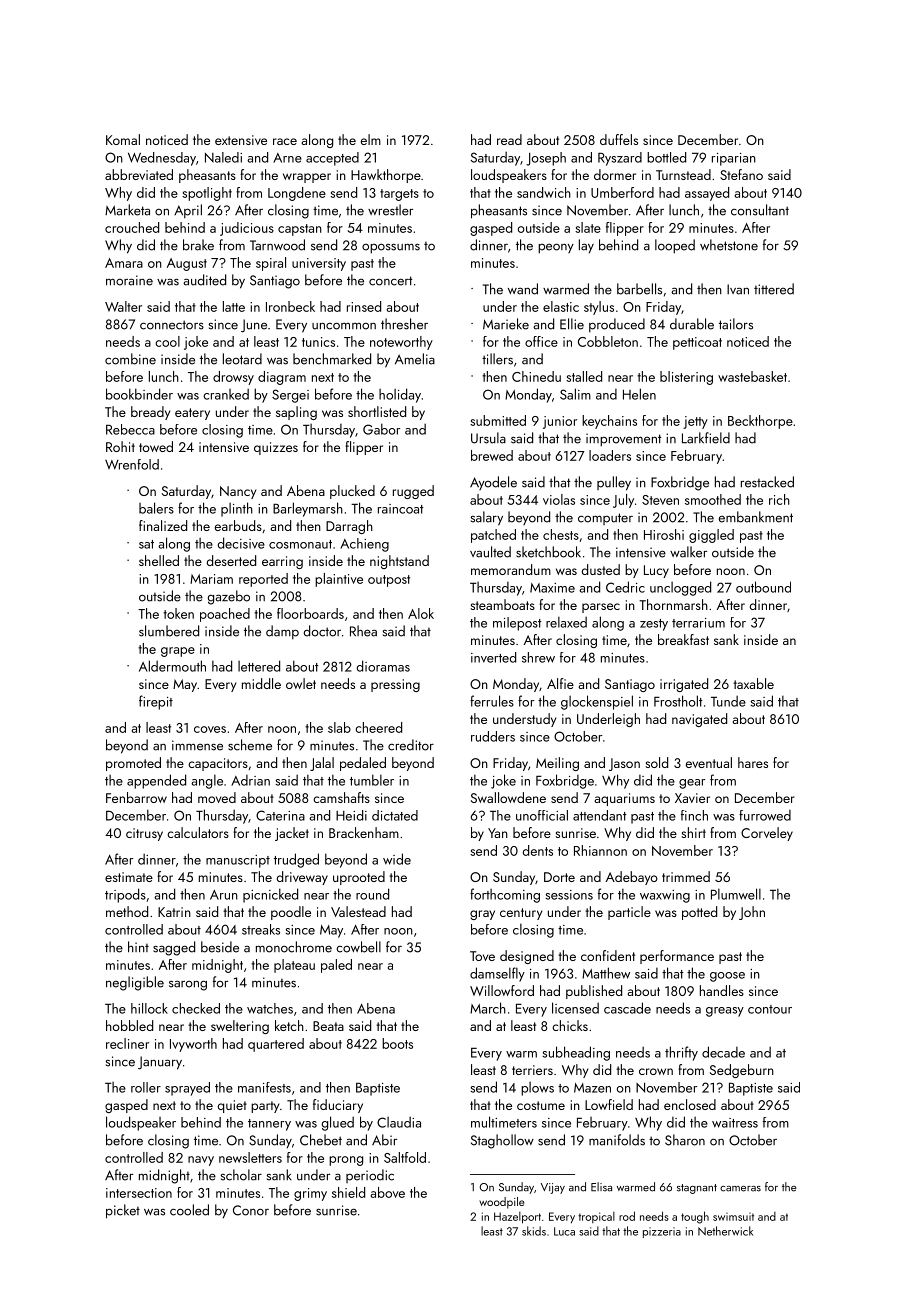 The width and height of the image is (908, 1316). Describe the element at coordinates (614, 483) in the image. I see `pulley` at that location.
